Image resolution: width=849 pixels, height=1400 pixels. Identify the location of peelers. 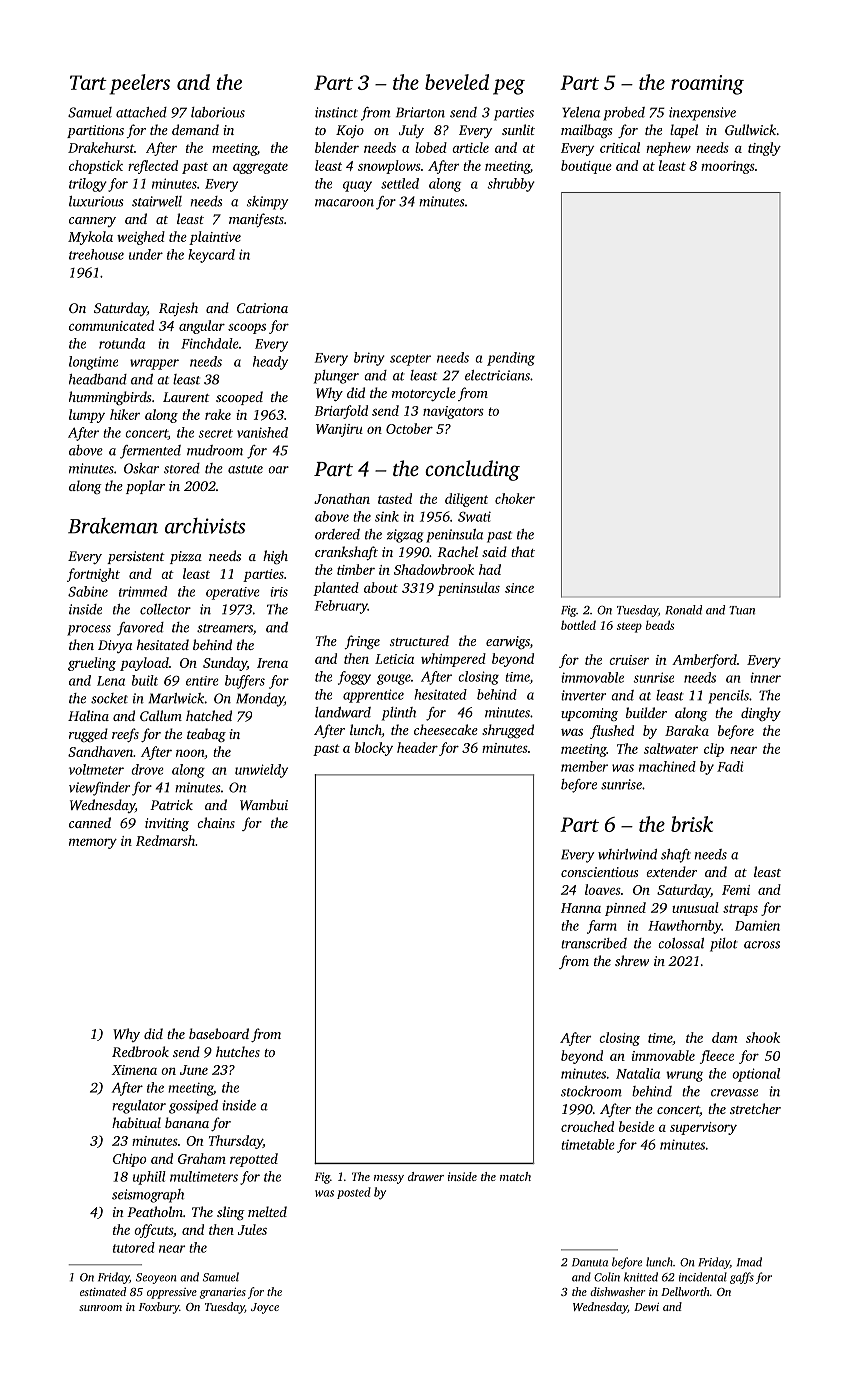
(139, 84).
